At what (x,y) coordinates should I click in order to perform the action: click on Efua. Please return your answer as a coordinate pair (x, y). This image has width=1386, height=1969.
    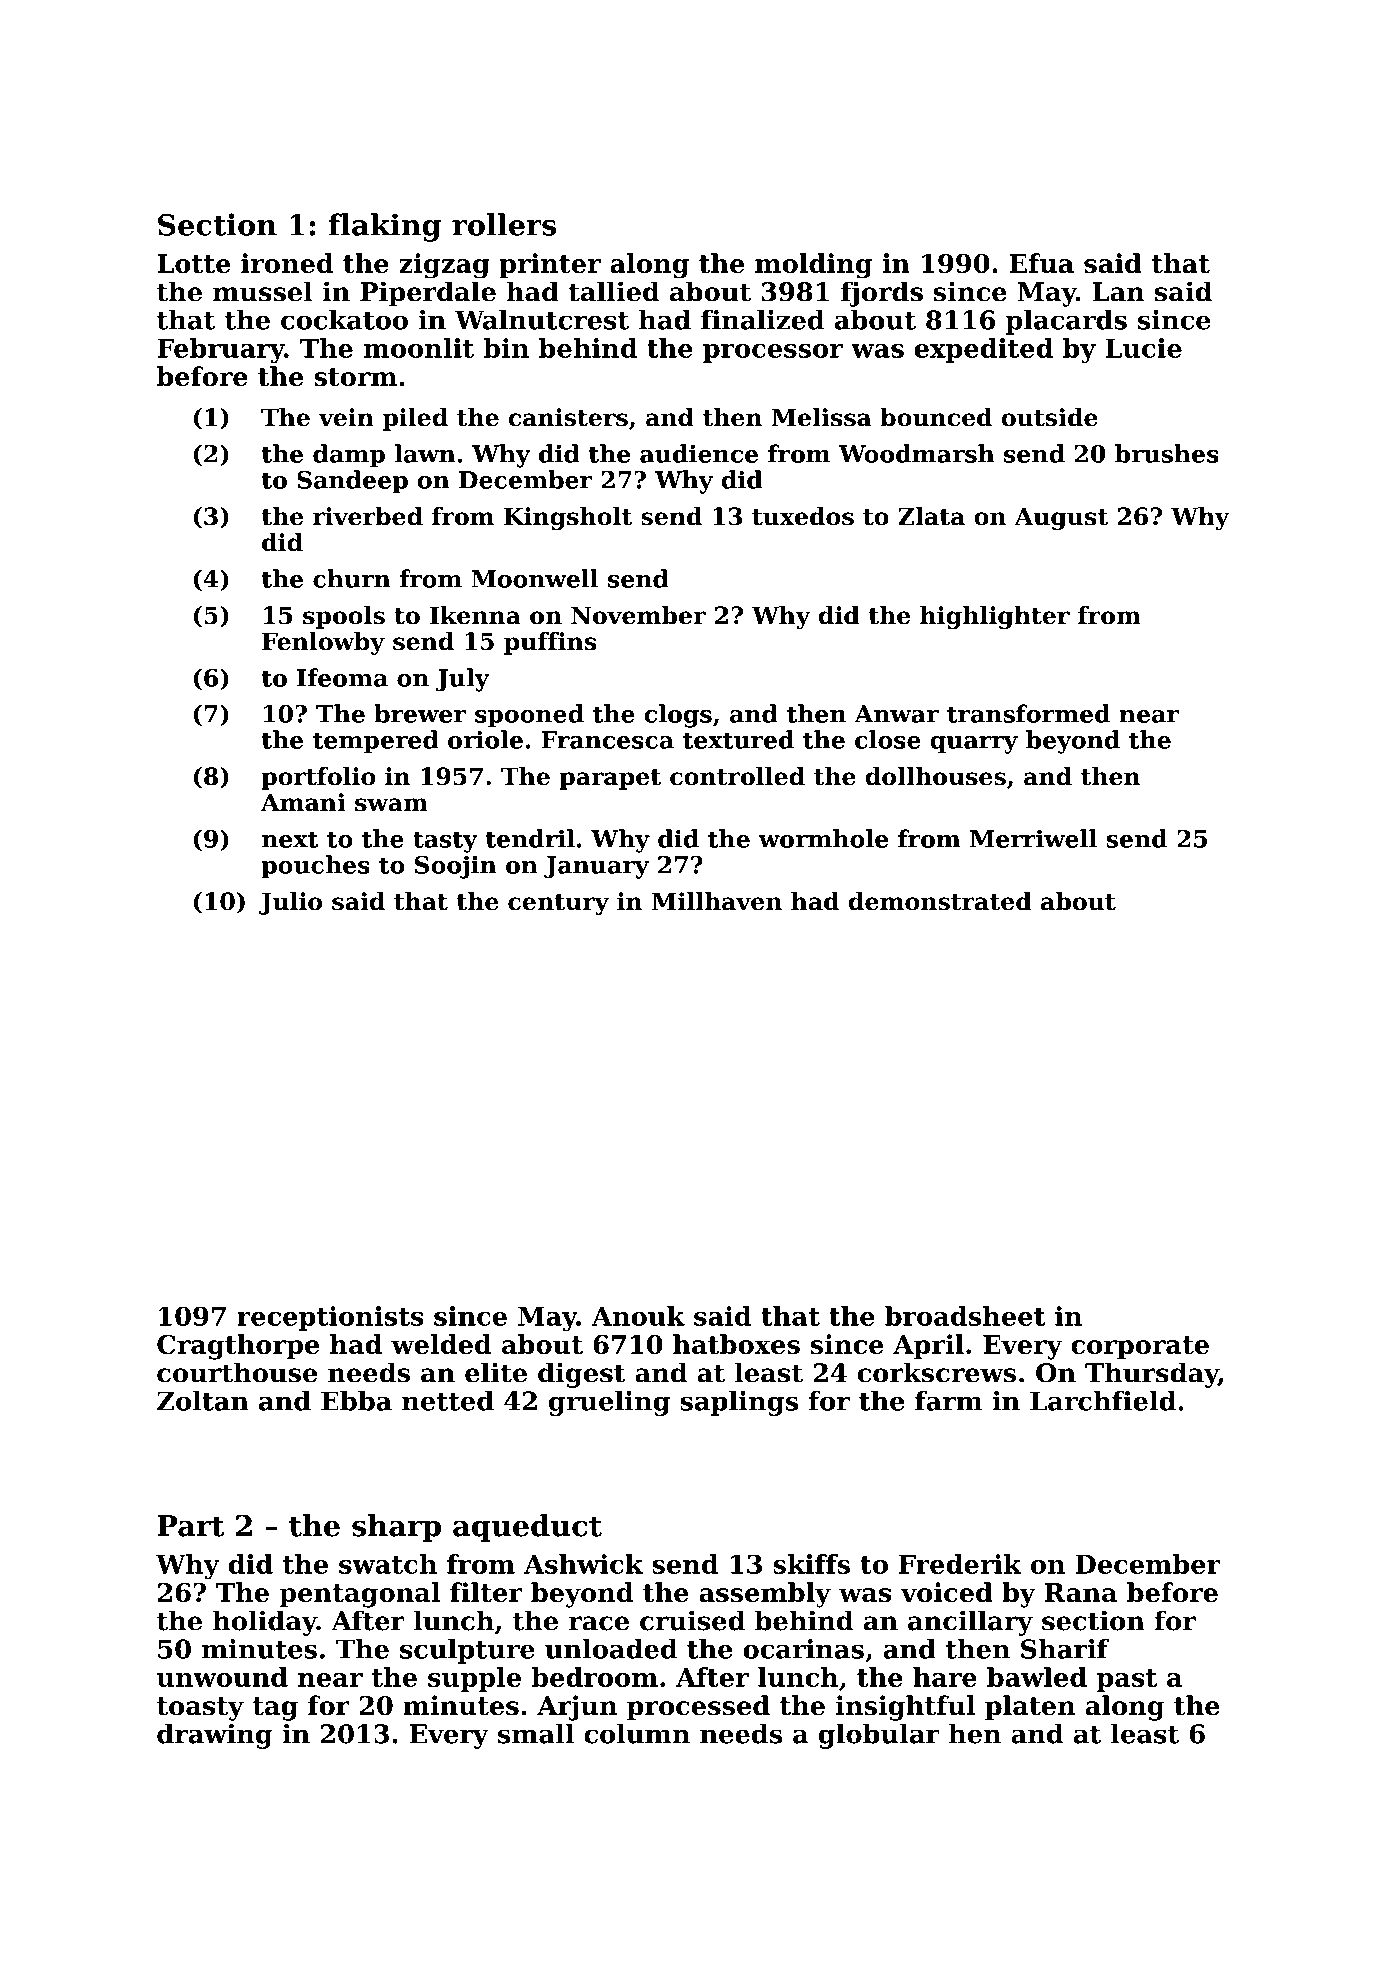
    Looking at the image, I should click on (1041, 263).
